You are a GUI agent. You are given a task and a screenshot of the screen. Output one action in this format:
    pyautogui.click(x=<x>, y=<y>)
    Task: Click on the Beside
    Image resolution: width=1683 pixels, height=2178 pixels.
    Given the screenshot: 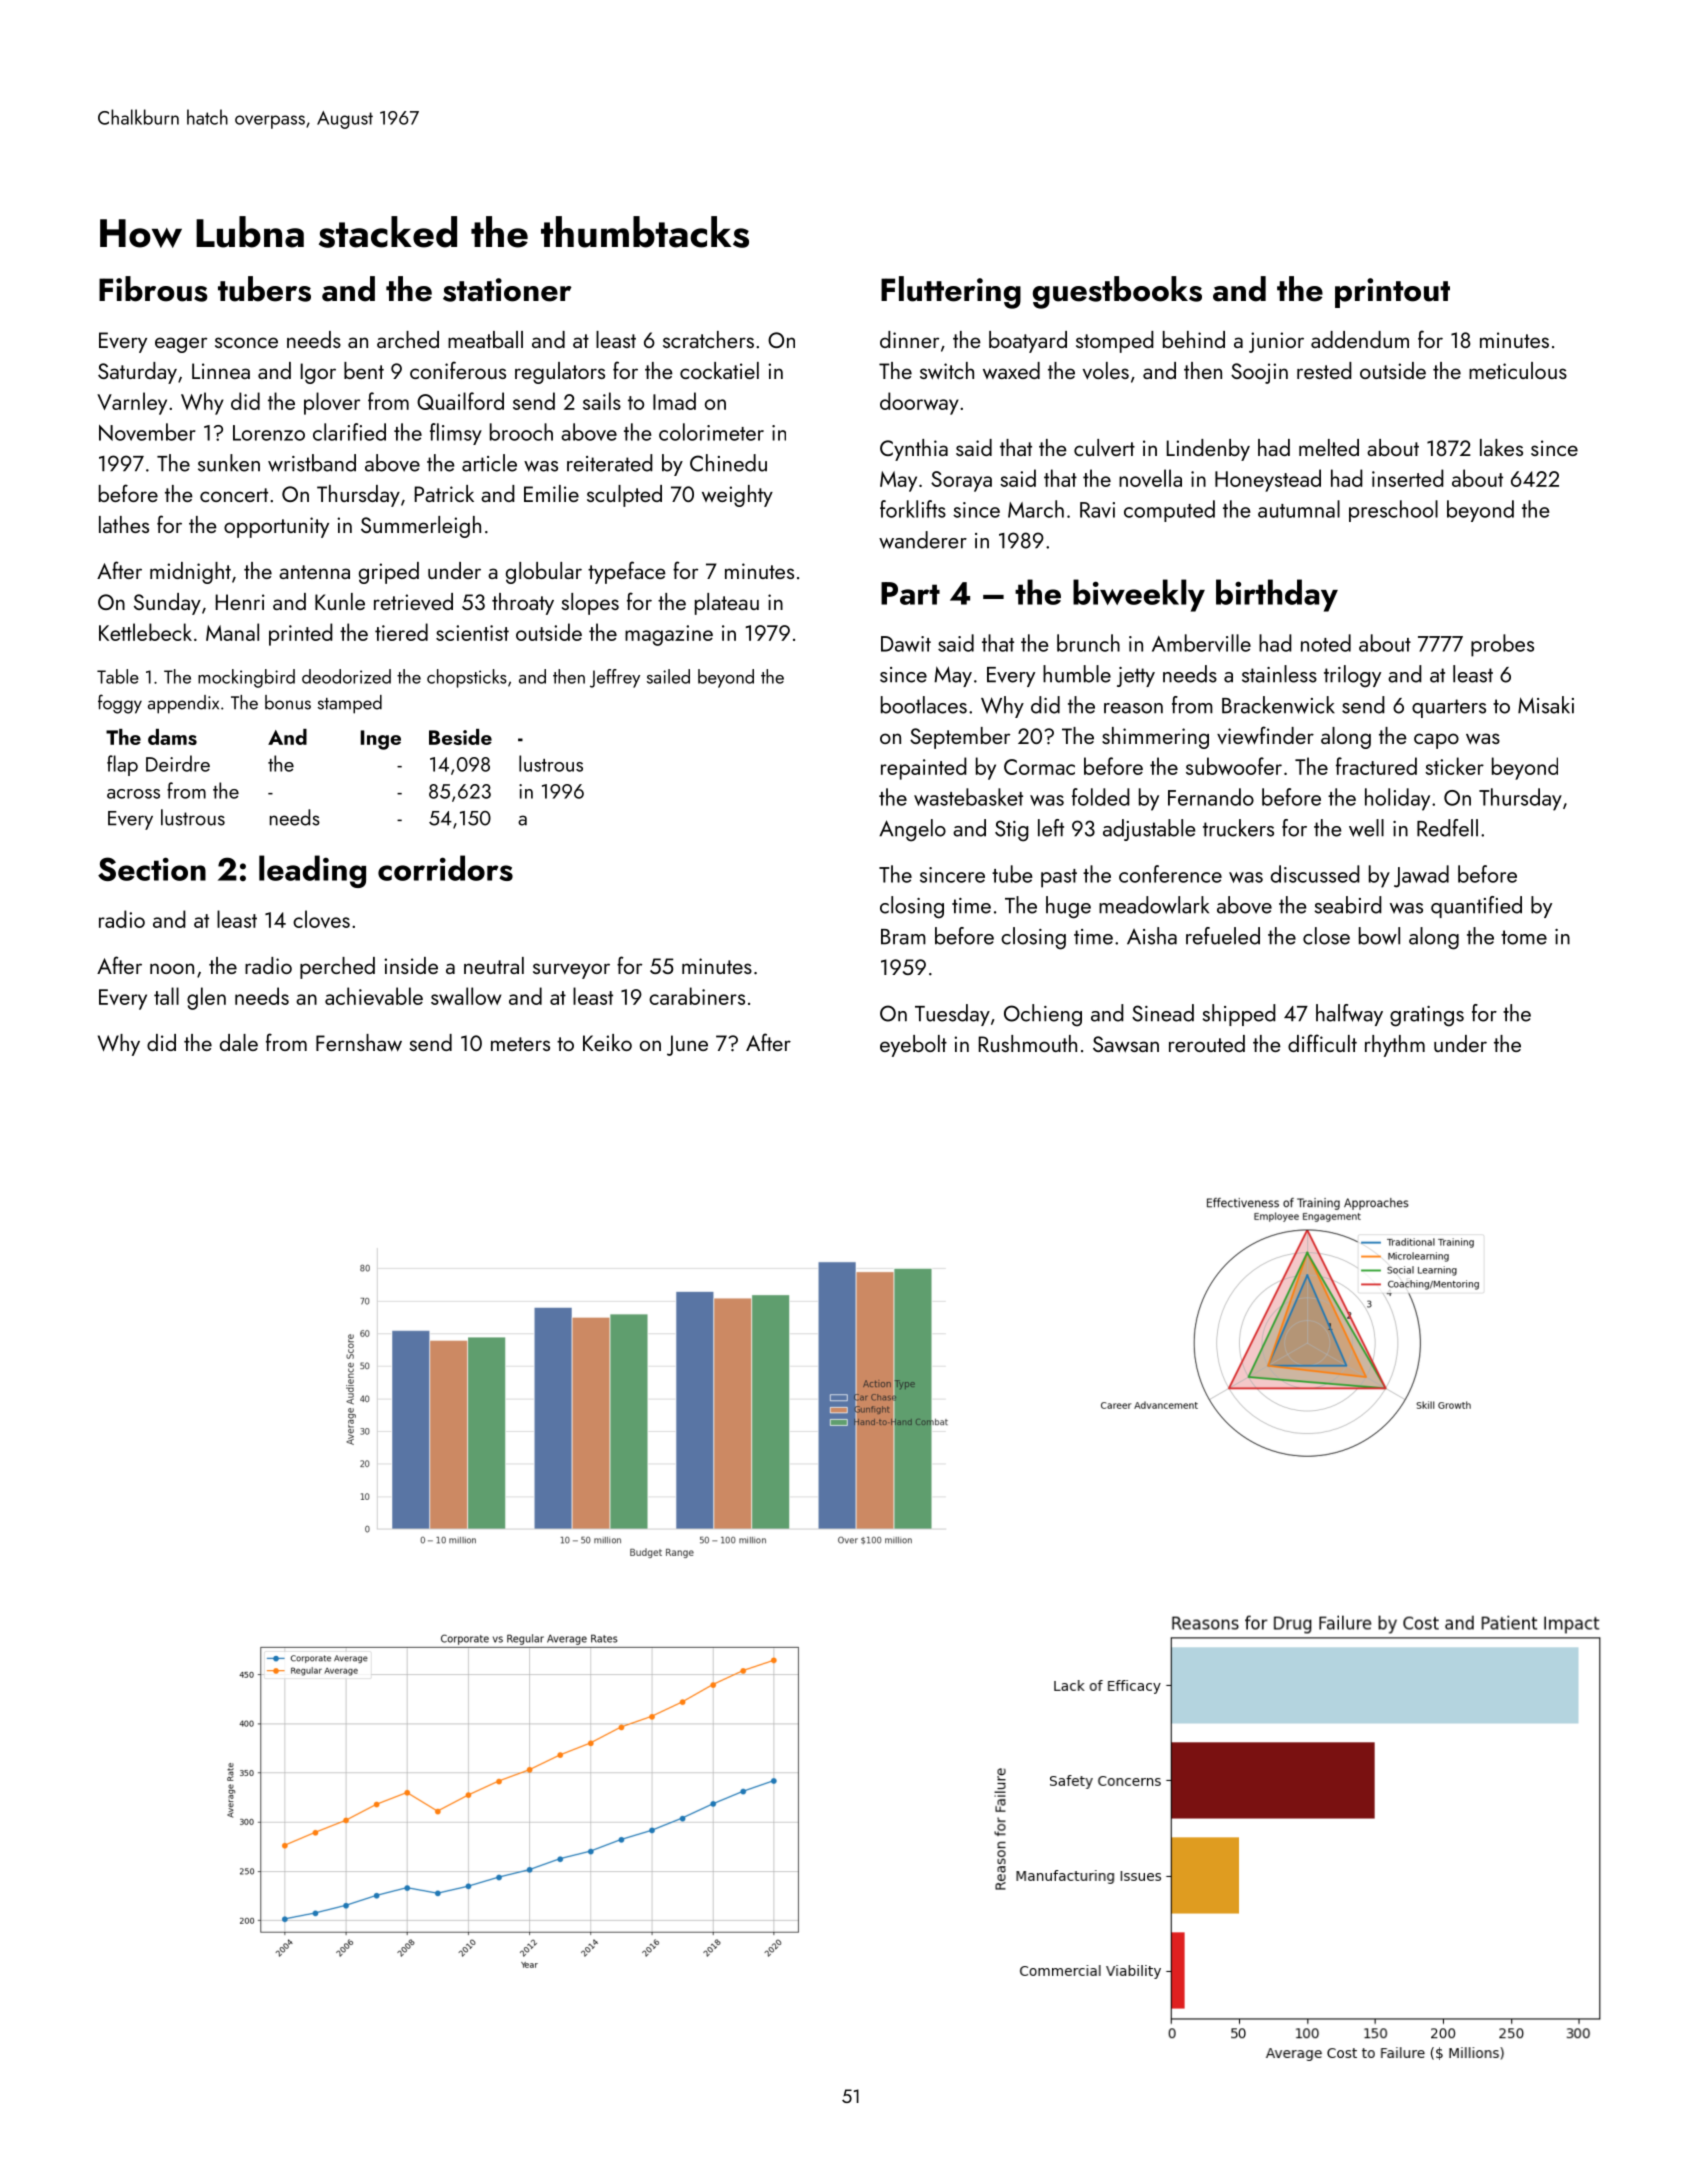 What is the action you would take?
    pyautogui.click(x=460, y=737)
